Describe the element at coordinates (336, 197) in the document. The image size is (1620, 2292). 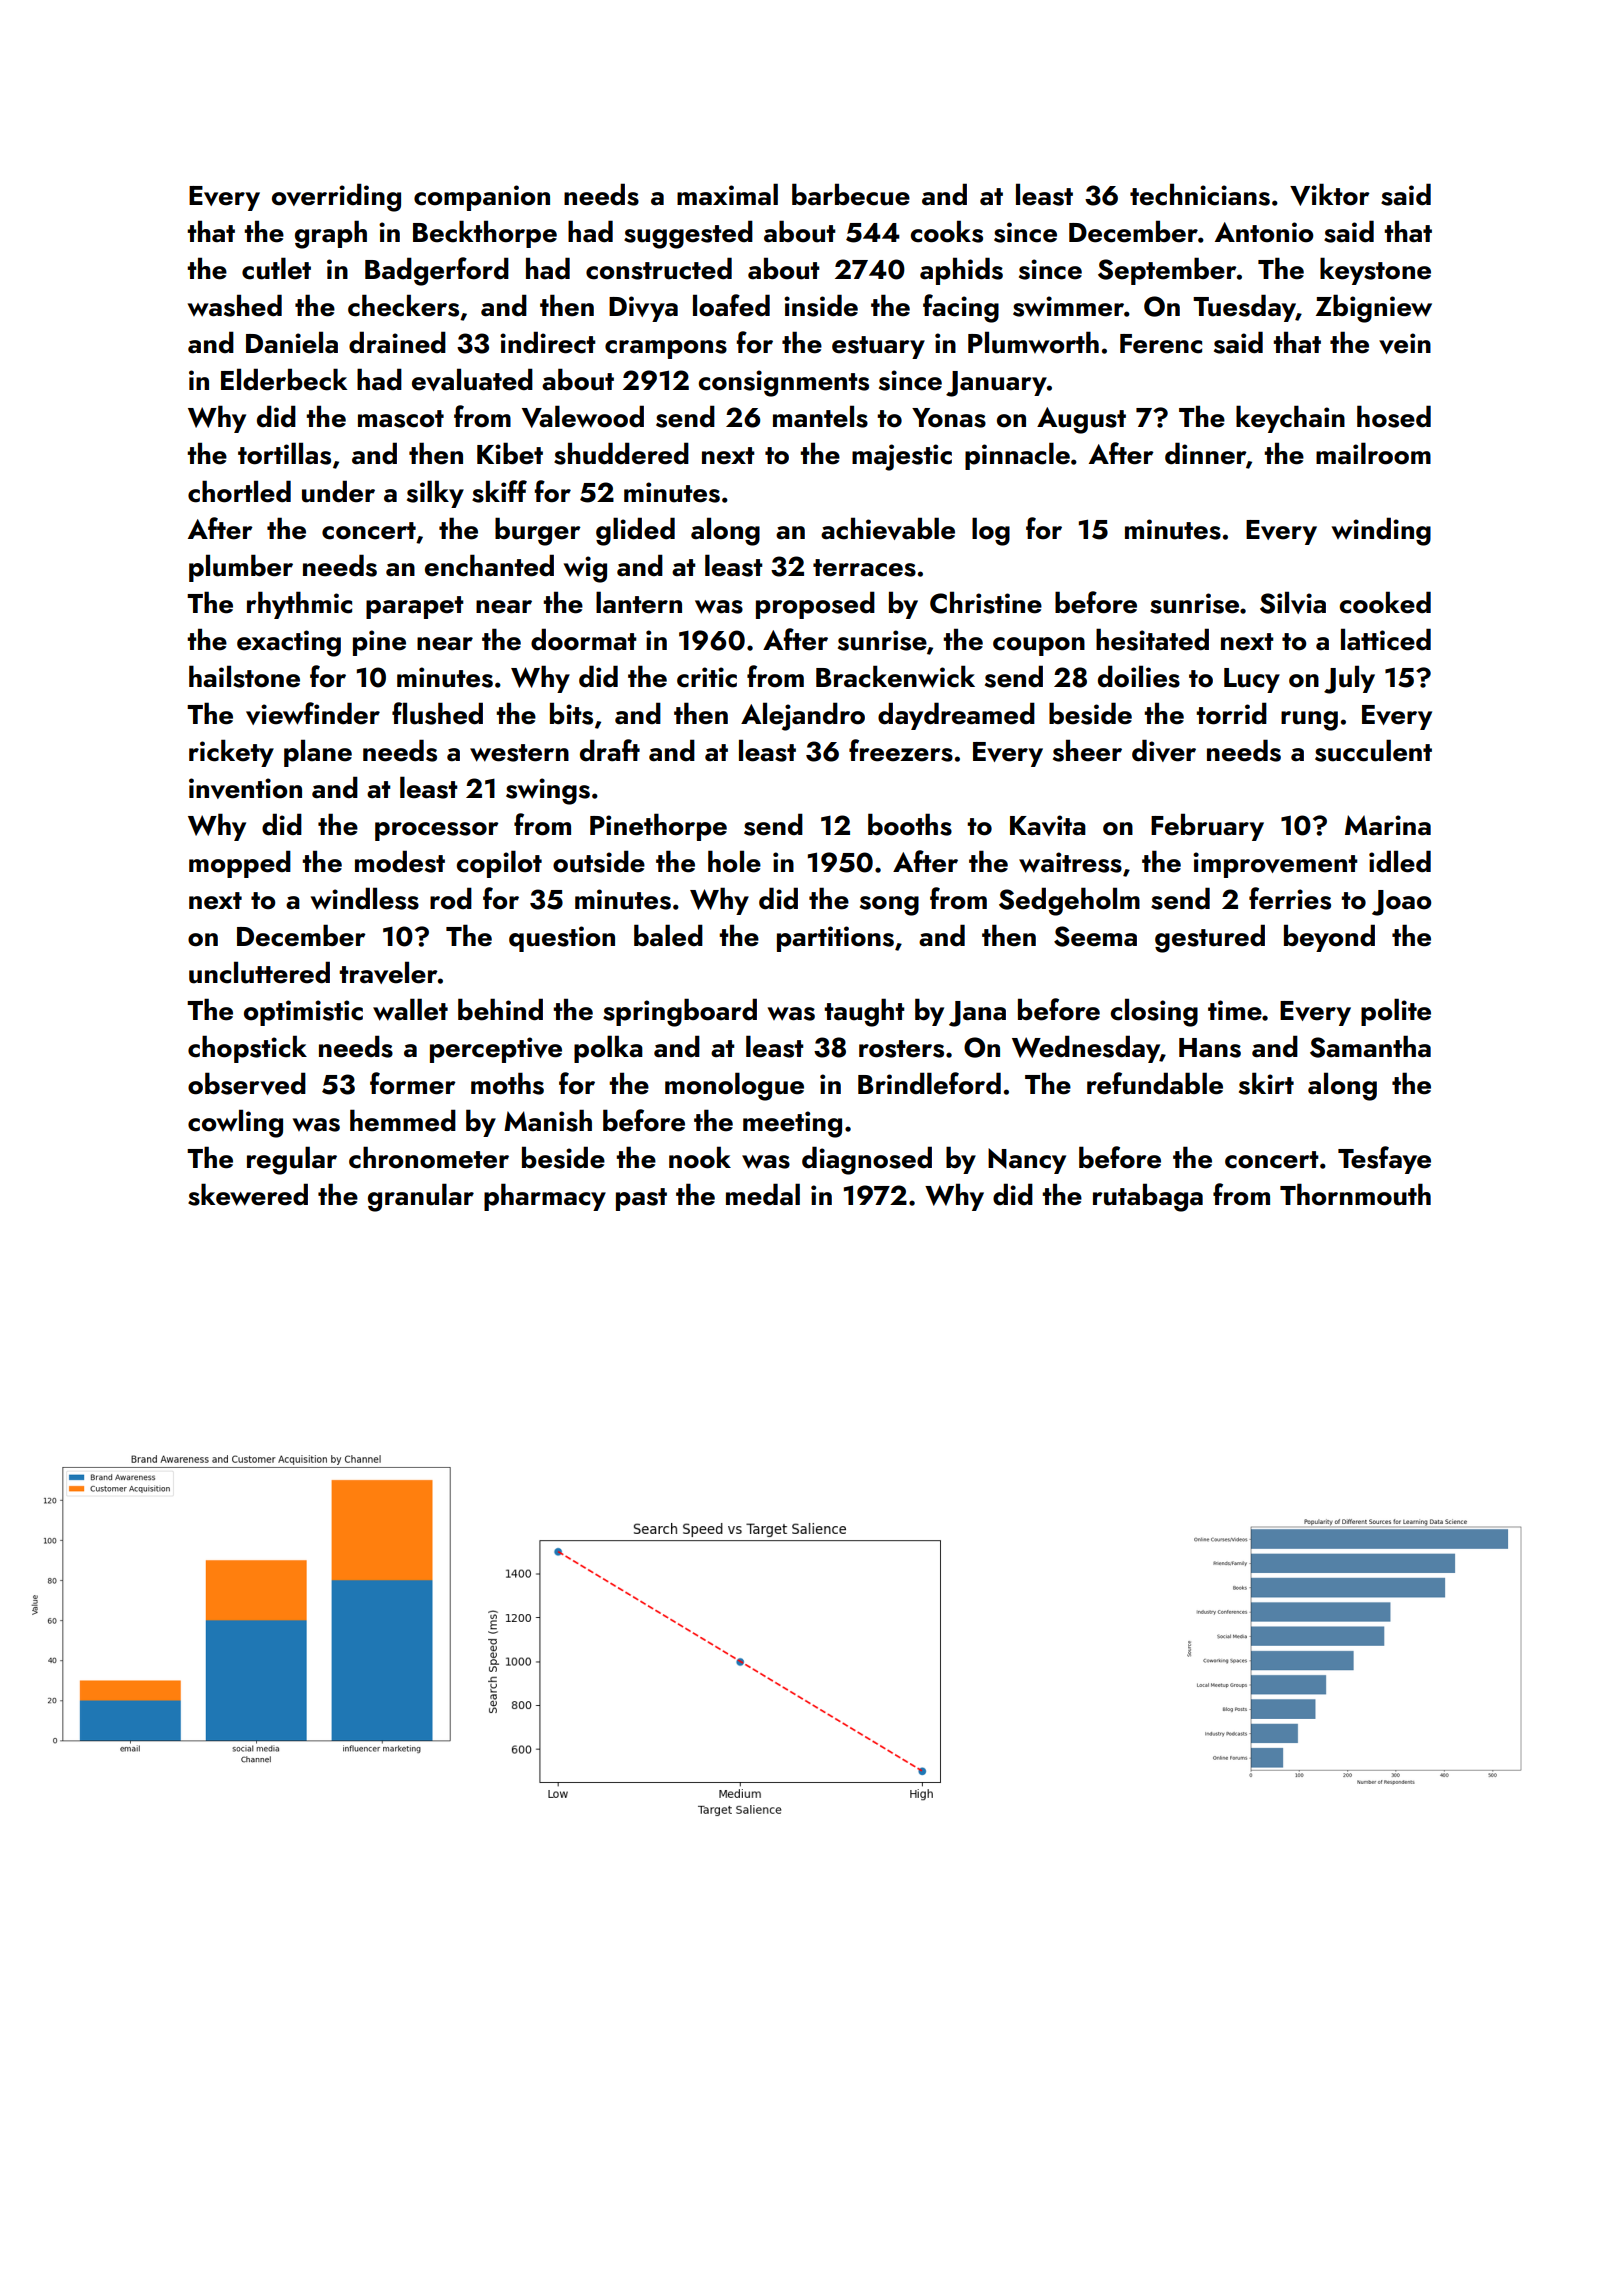
I see `overriding` at that location.
